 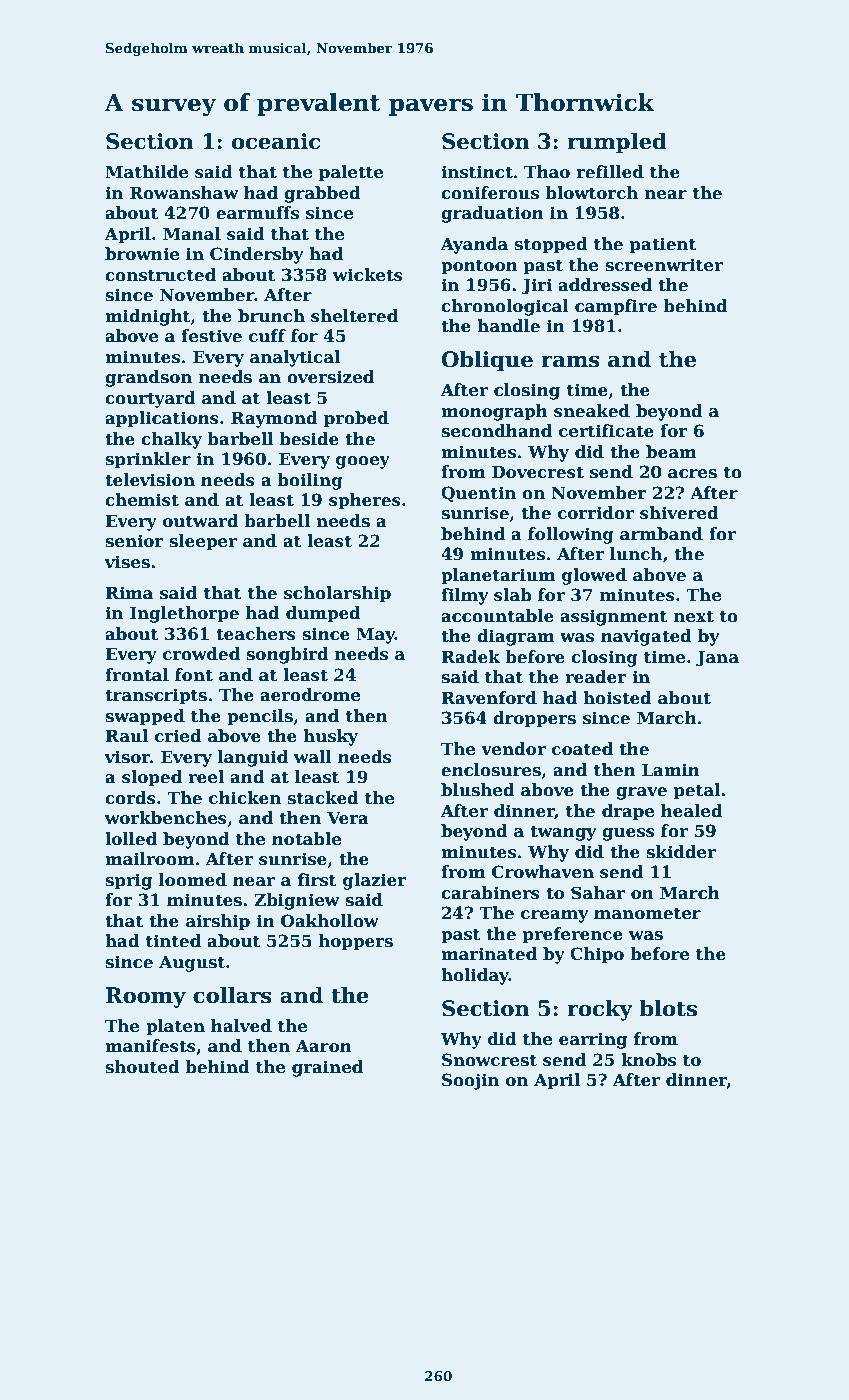 What do you see at coordinates (694, 617) in the page?
I see `next` at bounding box center [694, 617].
